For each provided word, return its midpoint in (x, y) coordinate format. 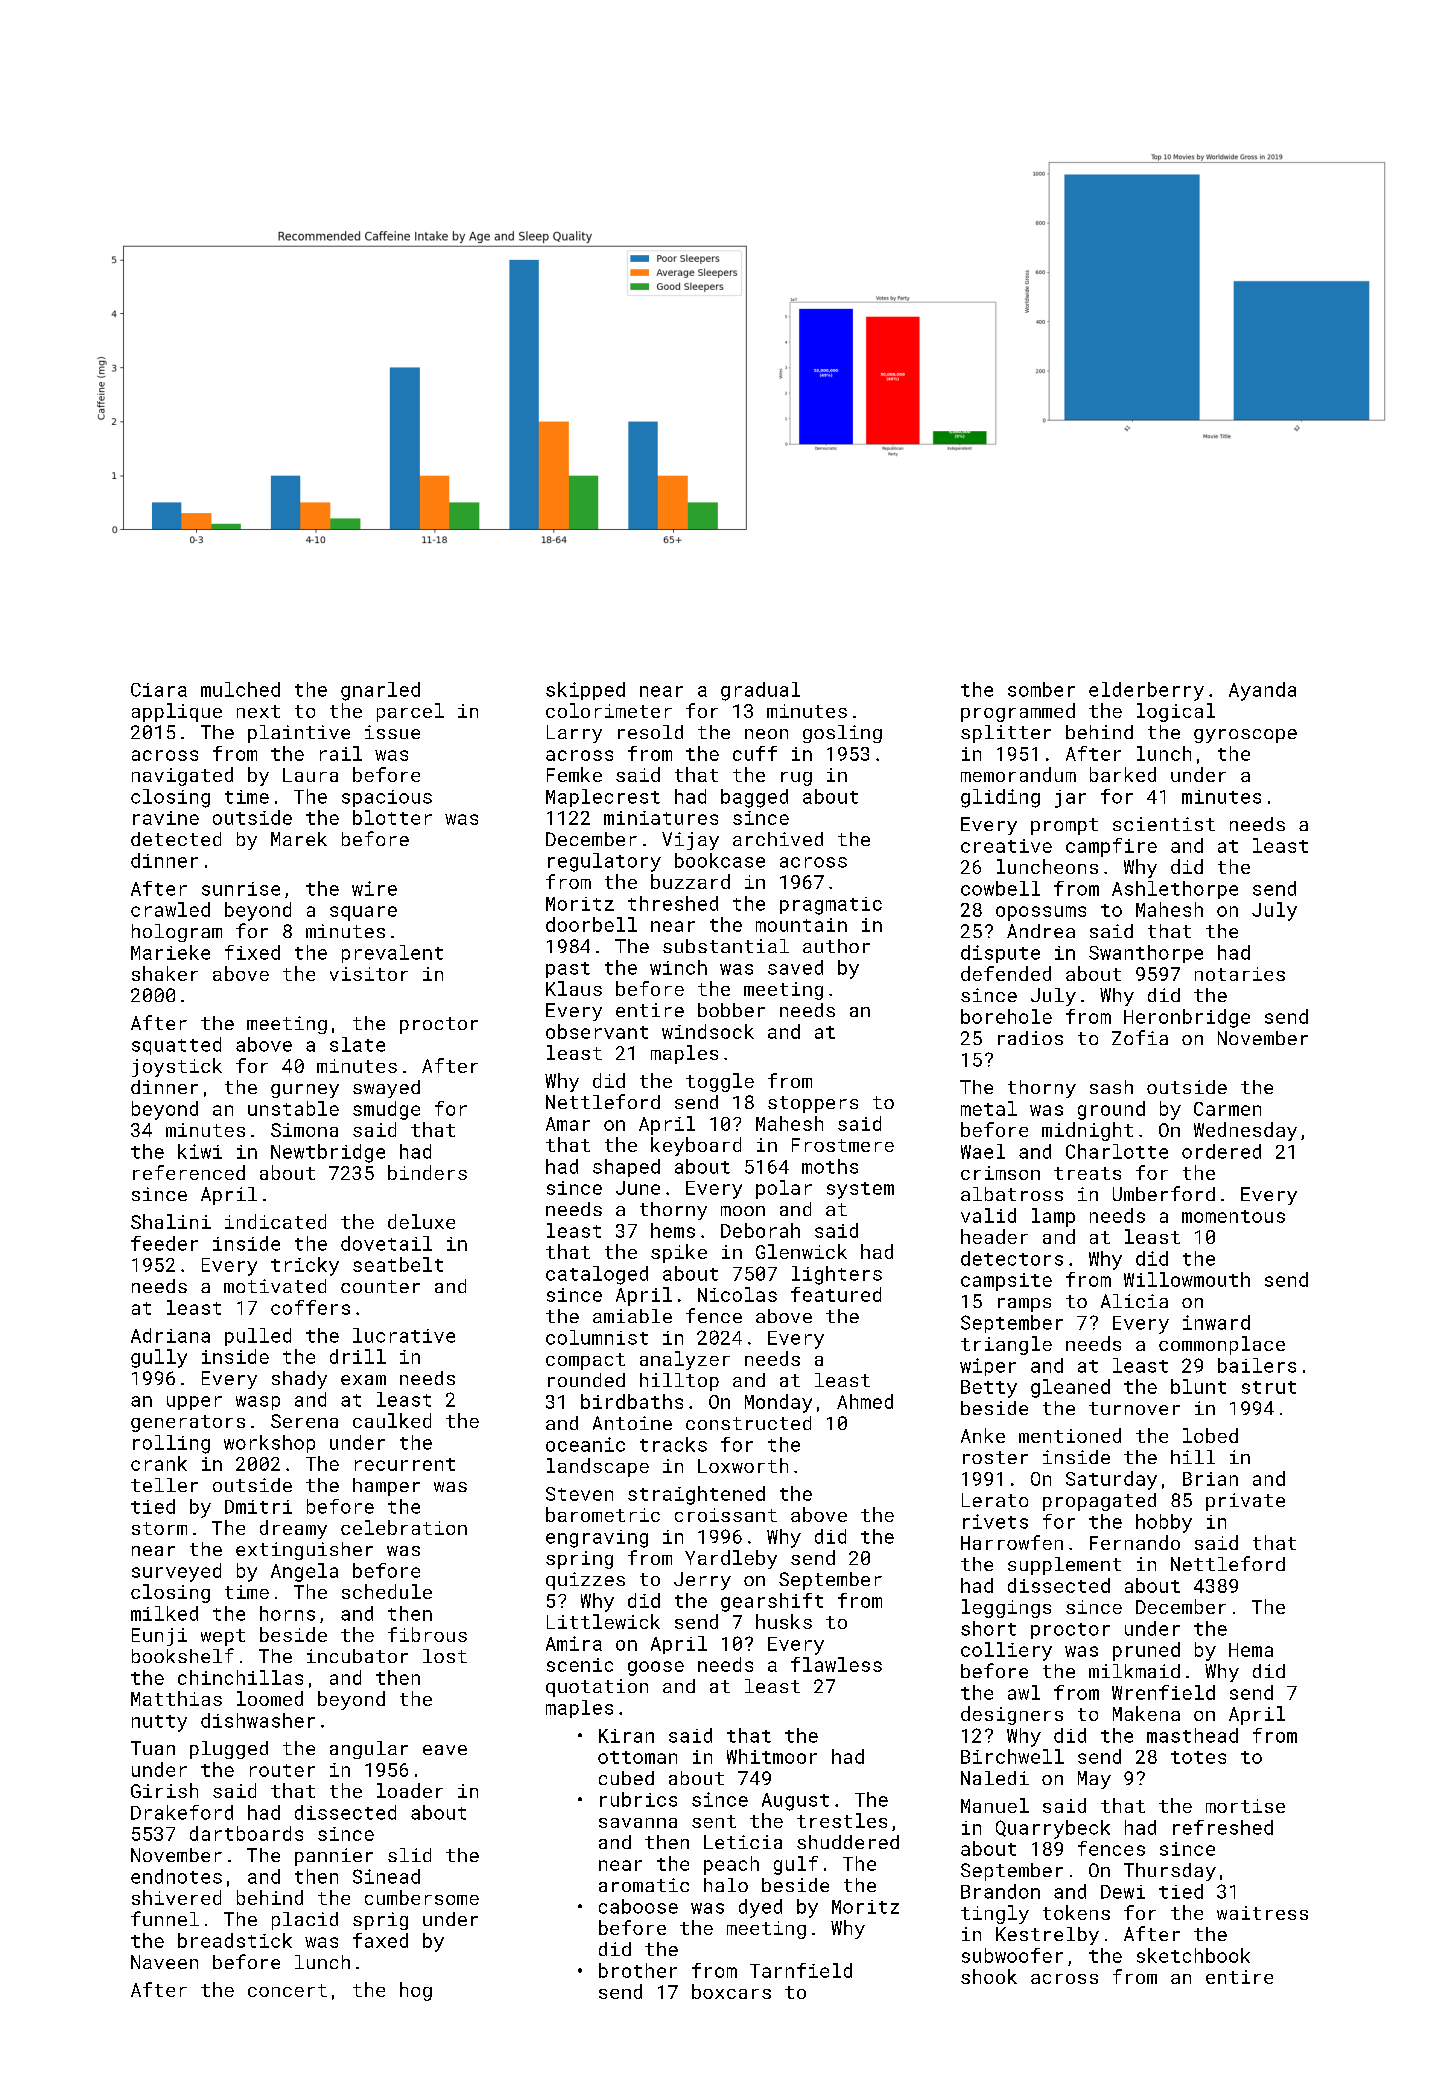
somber (1041, 689)
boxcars (731, 1991)
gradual (760, 691)
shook (989, 1976)
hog (416, 1991)
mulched (240, 689)
